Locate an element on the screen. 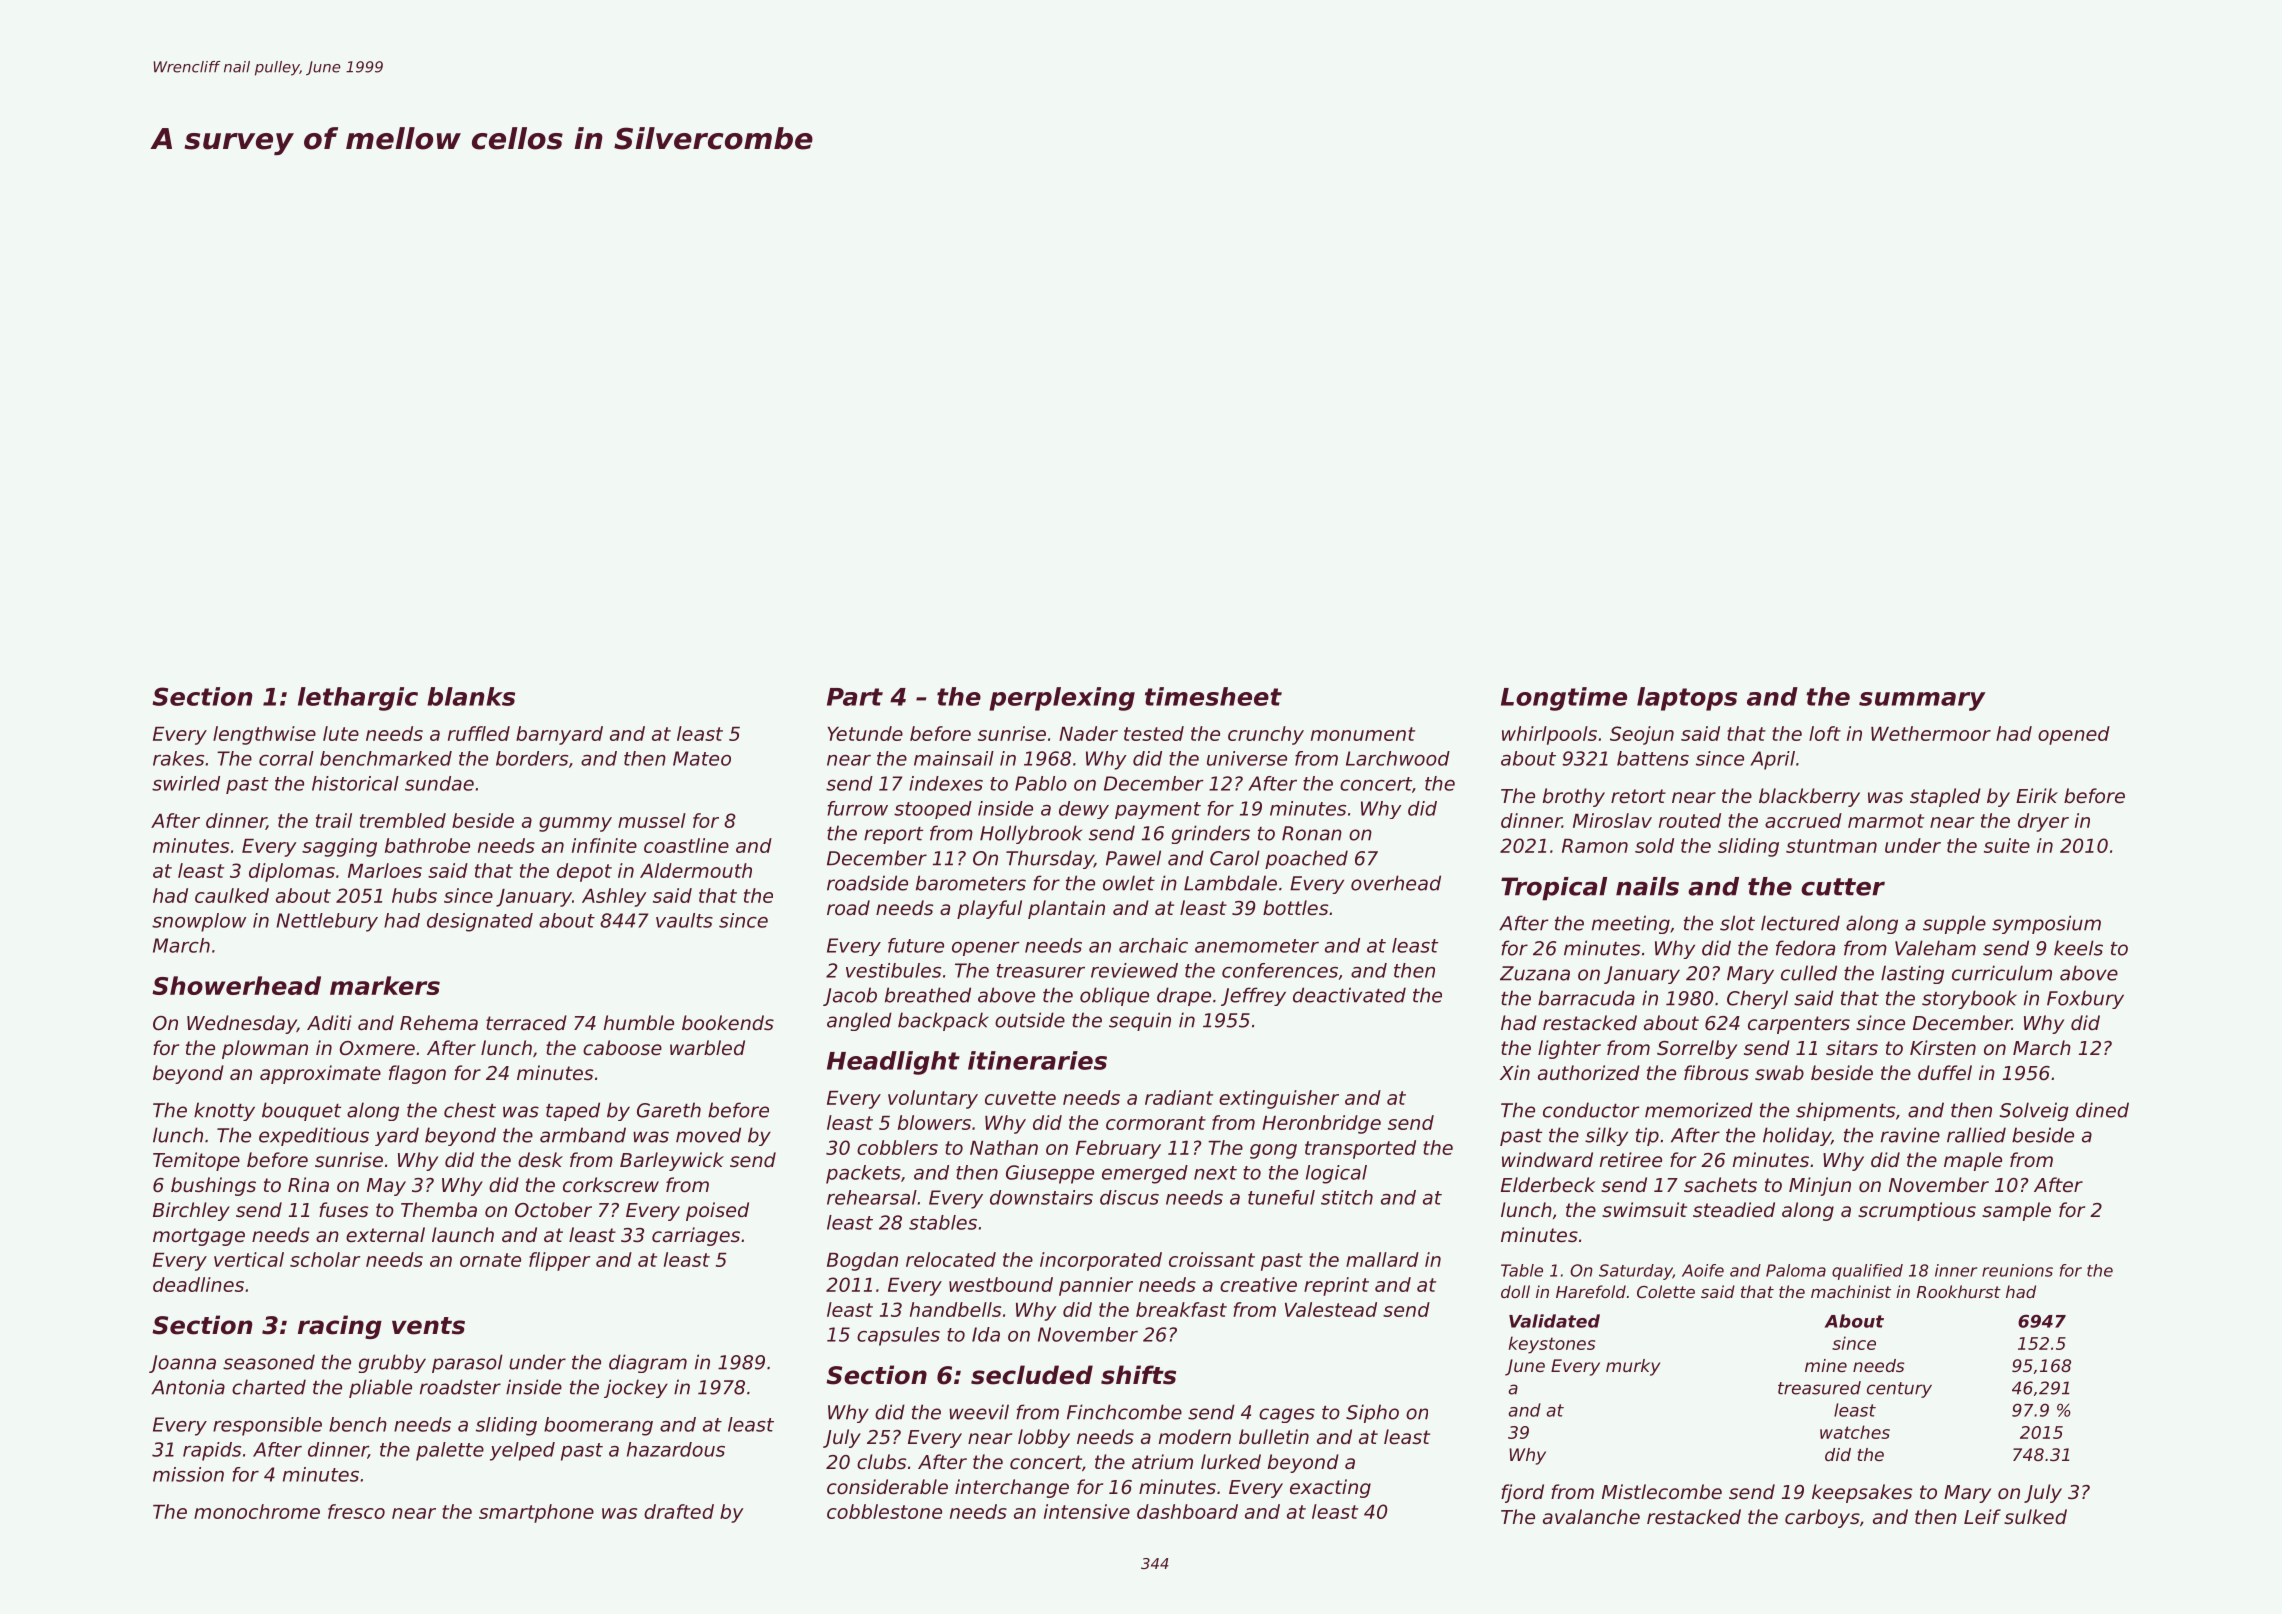  meeting is located at coordinates (1631, 924).
